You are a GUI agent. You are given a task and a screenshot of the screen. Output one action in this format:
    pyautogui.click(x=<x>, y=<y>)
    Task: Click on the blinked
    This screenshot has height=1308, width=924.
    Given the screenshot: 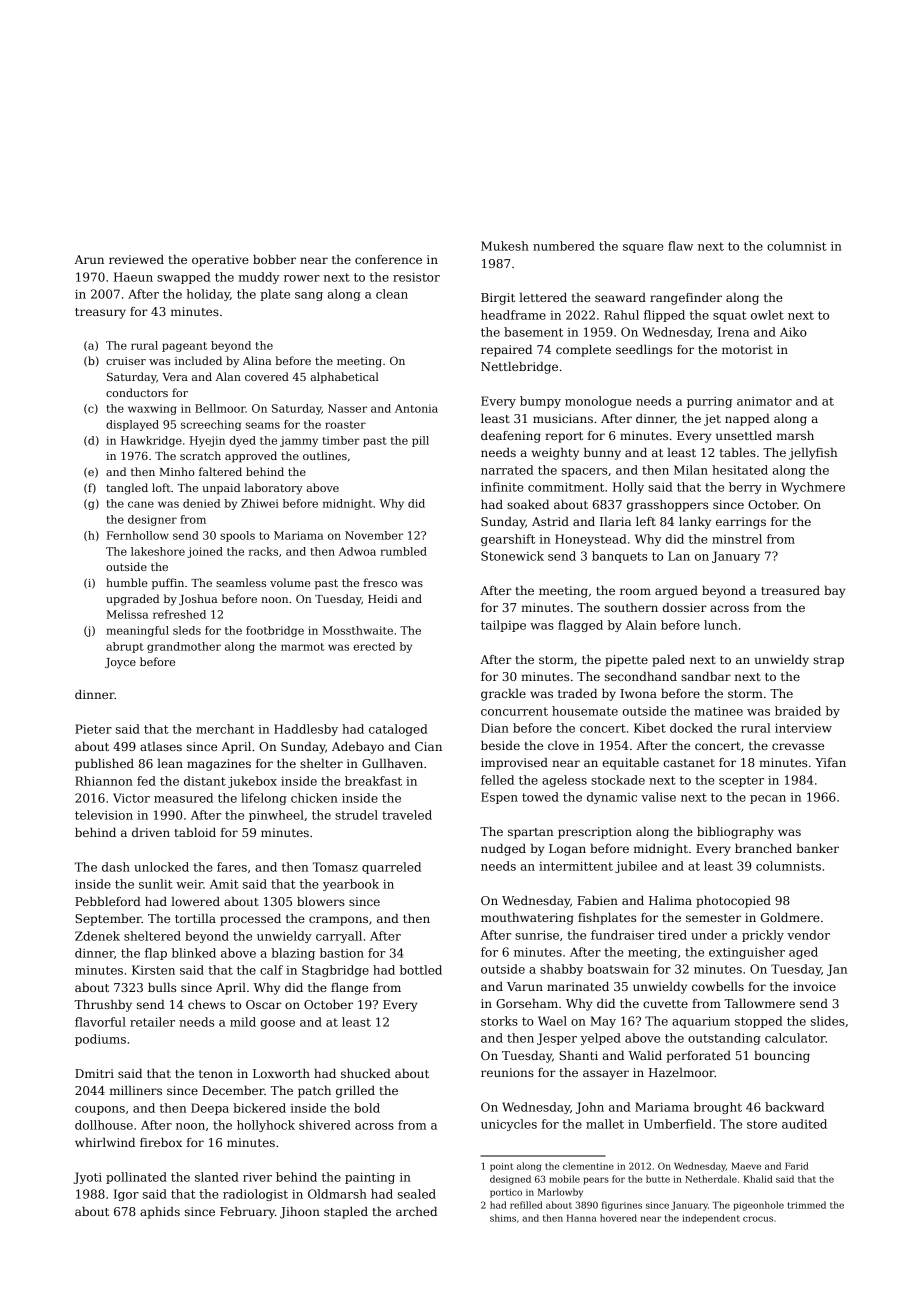 What is the action you would take?
    pyautogui.click(x=194, y=953)
